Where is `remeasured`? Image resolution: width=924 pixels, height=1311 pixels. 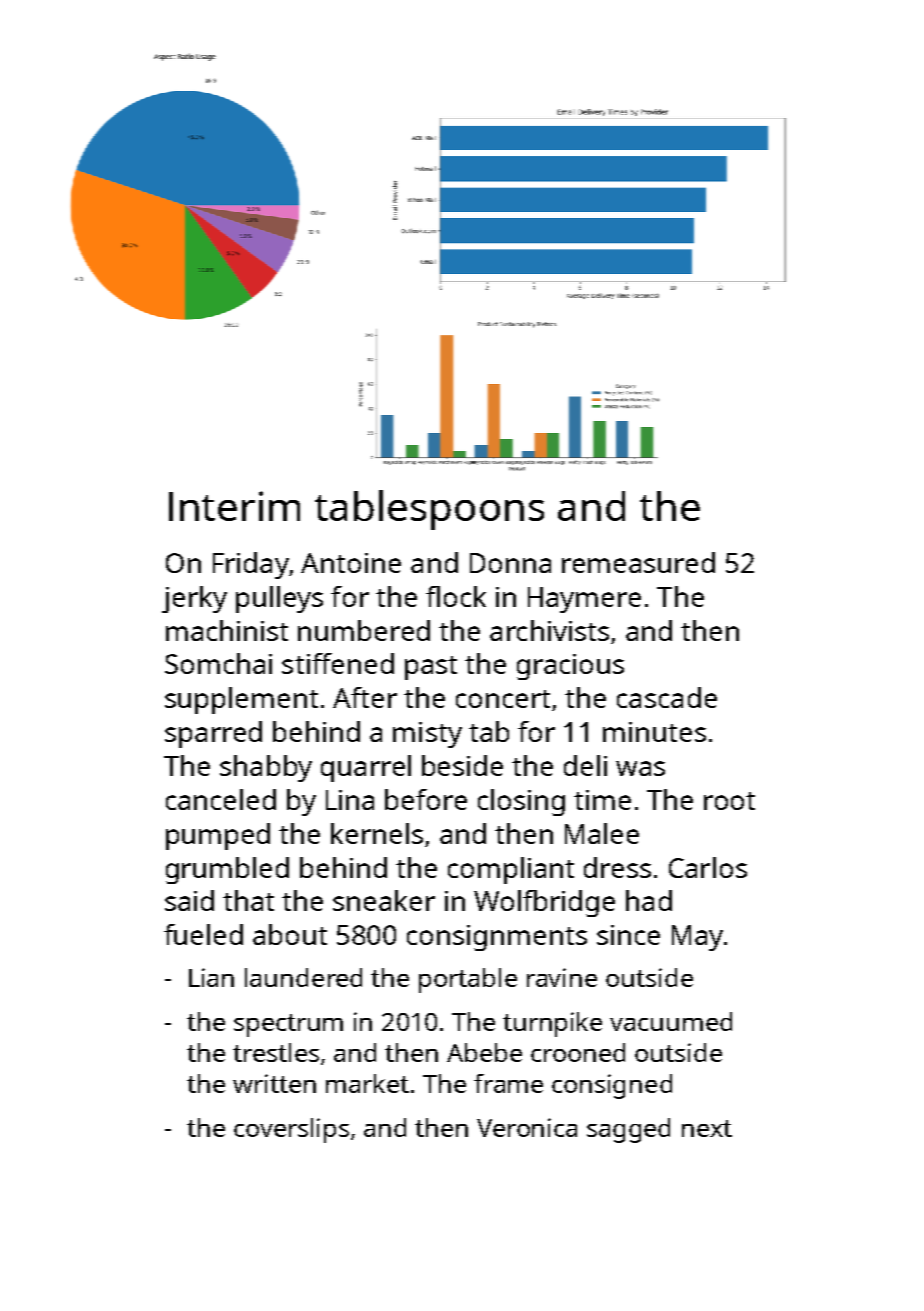
remeasured is located at coordinates (638, 562).
